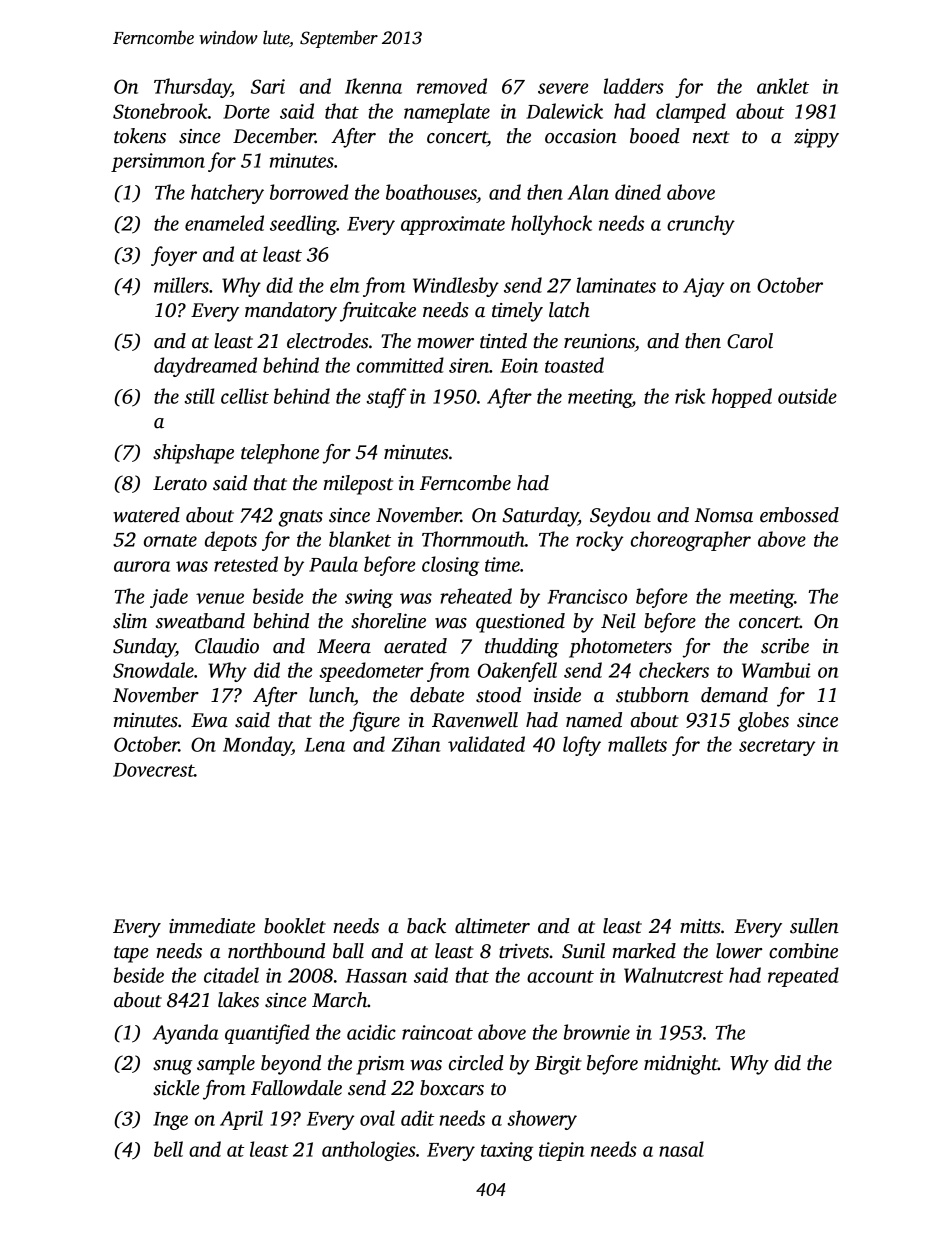 The width and height of the page is (952, 1233). I want to click on telephone, so click(280, 454).
